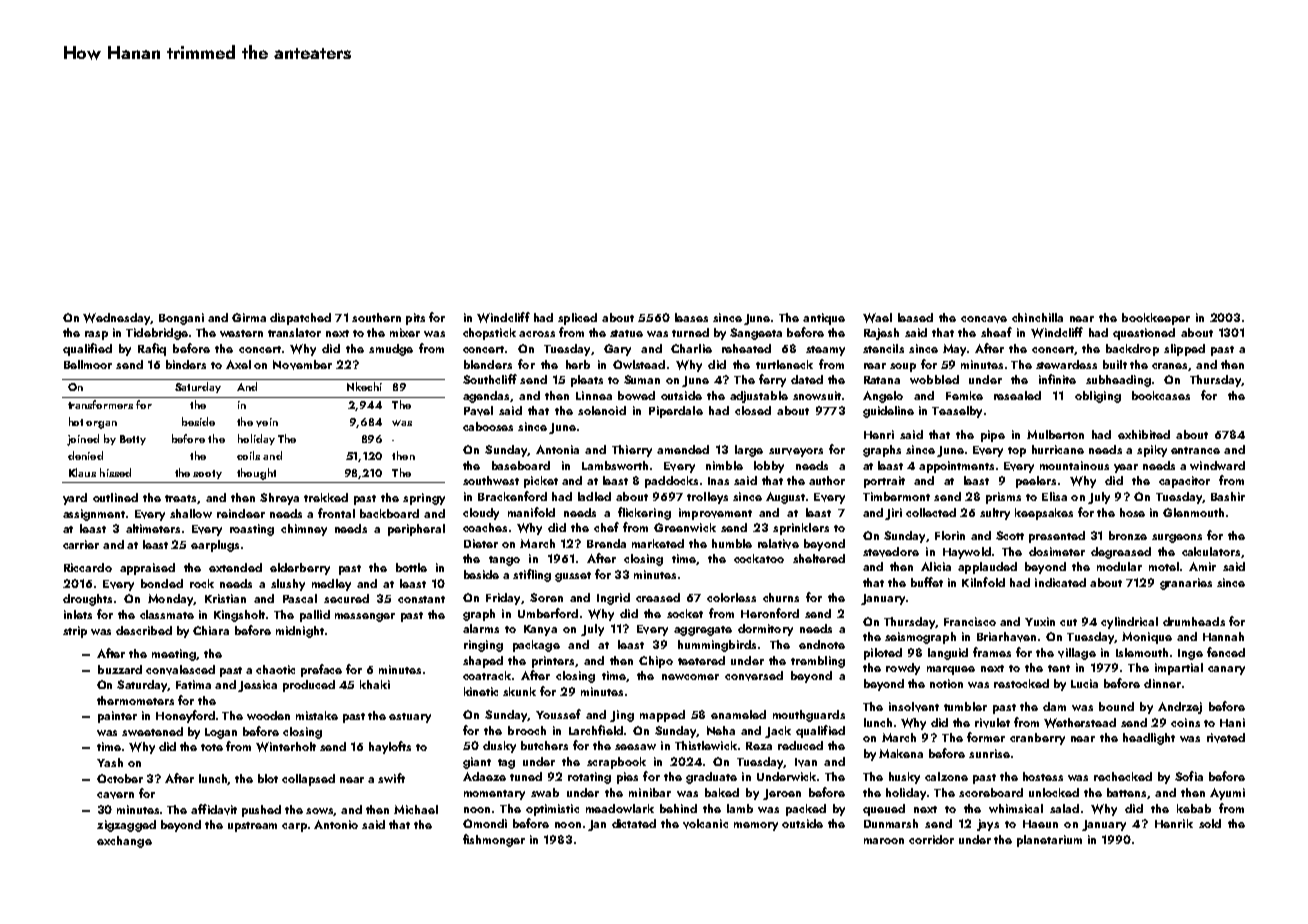 The height and width of the document is (924, 1308). Describe the element at coordinates (116, 319) in the document. I see `Wednesday` at that location.
